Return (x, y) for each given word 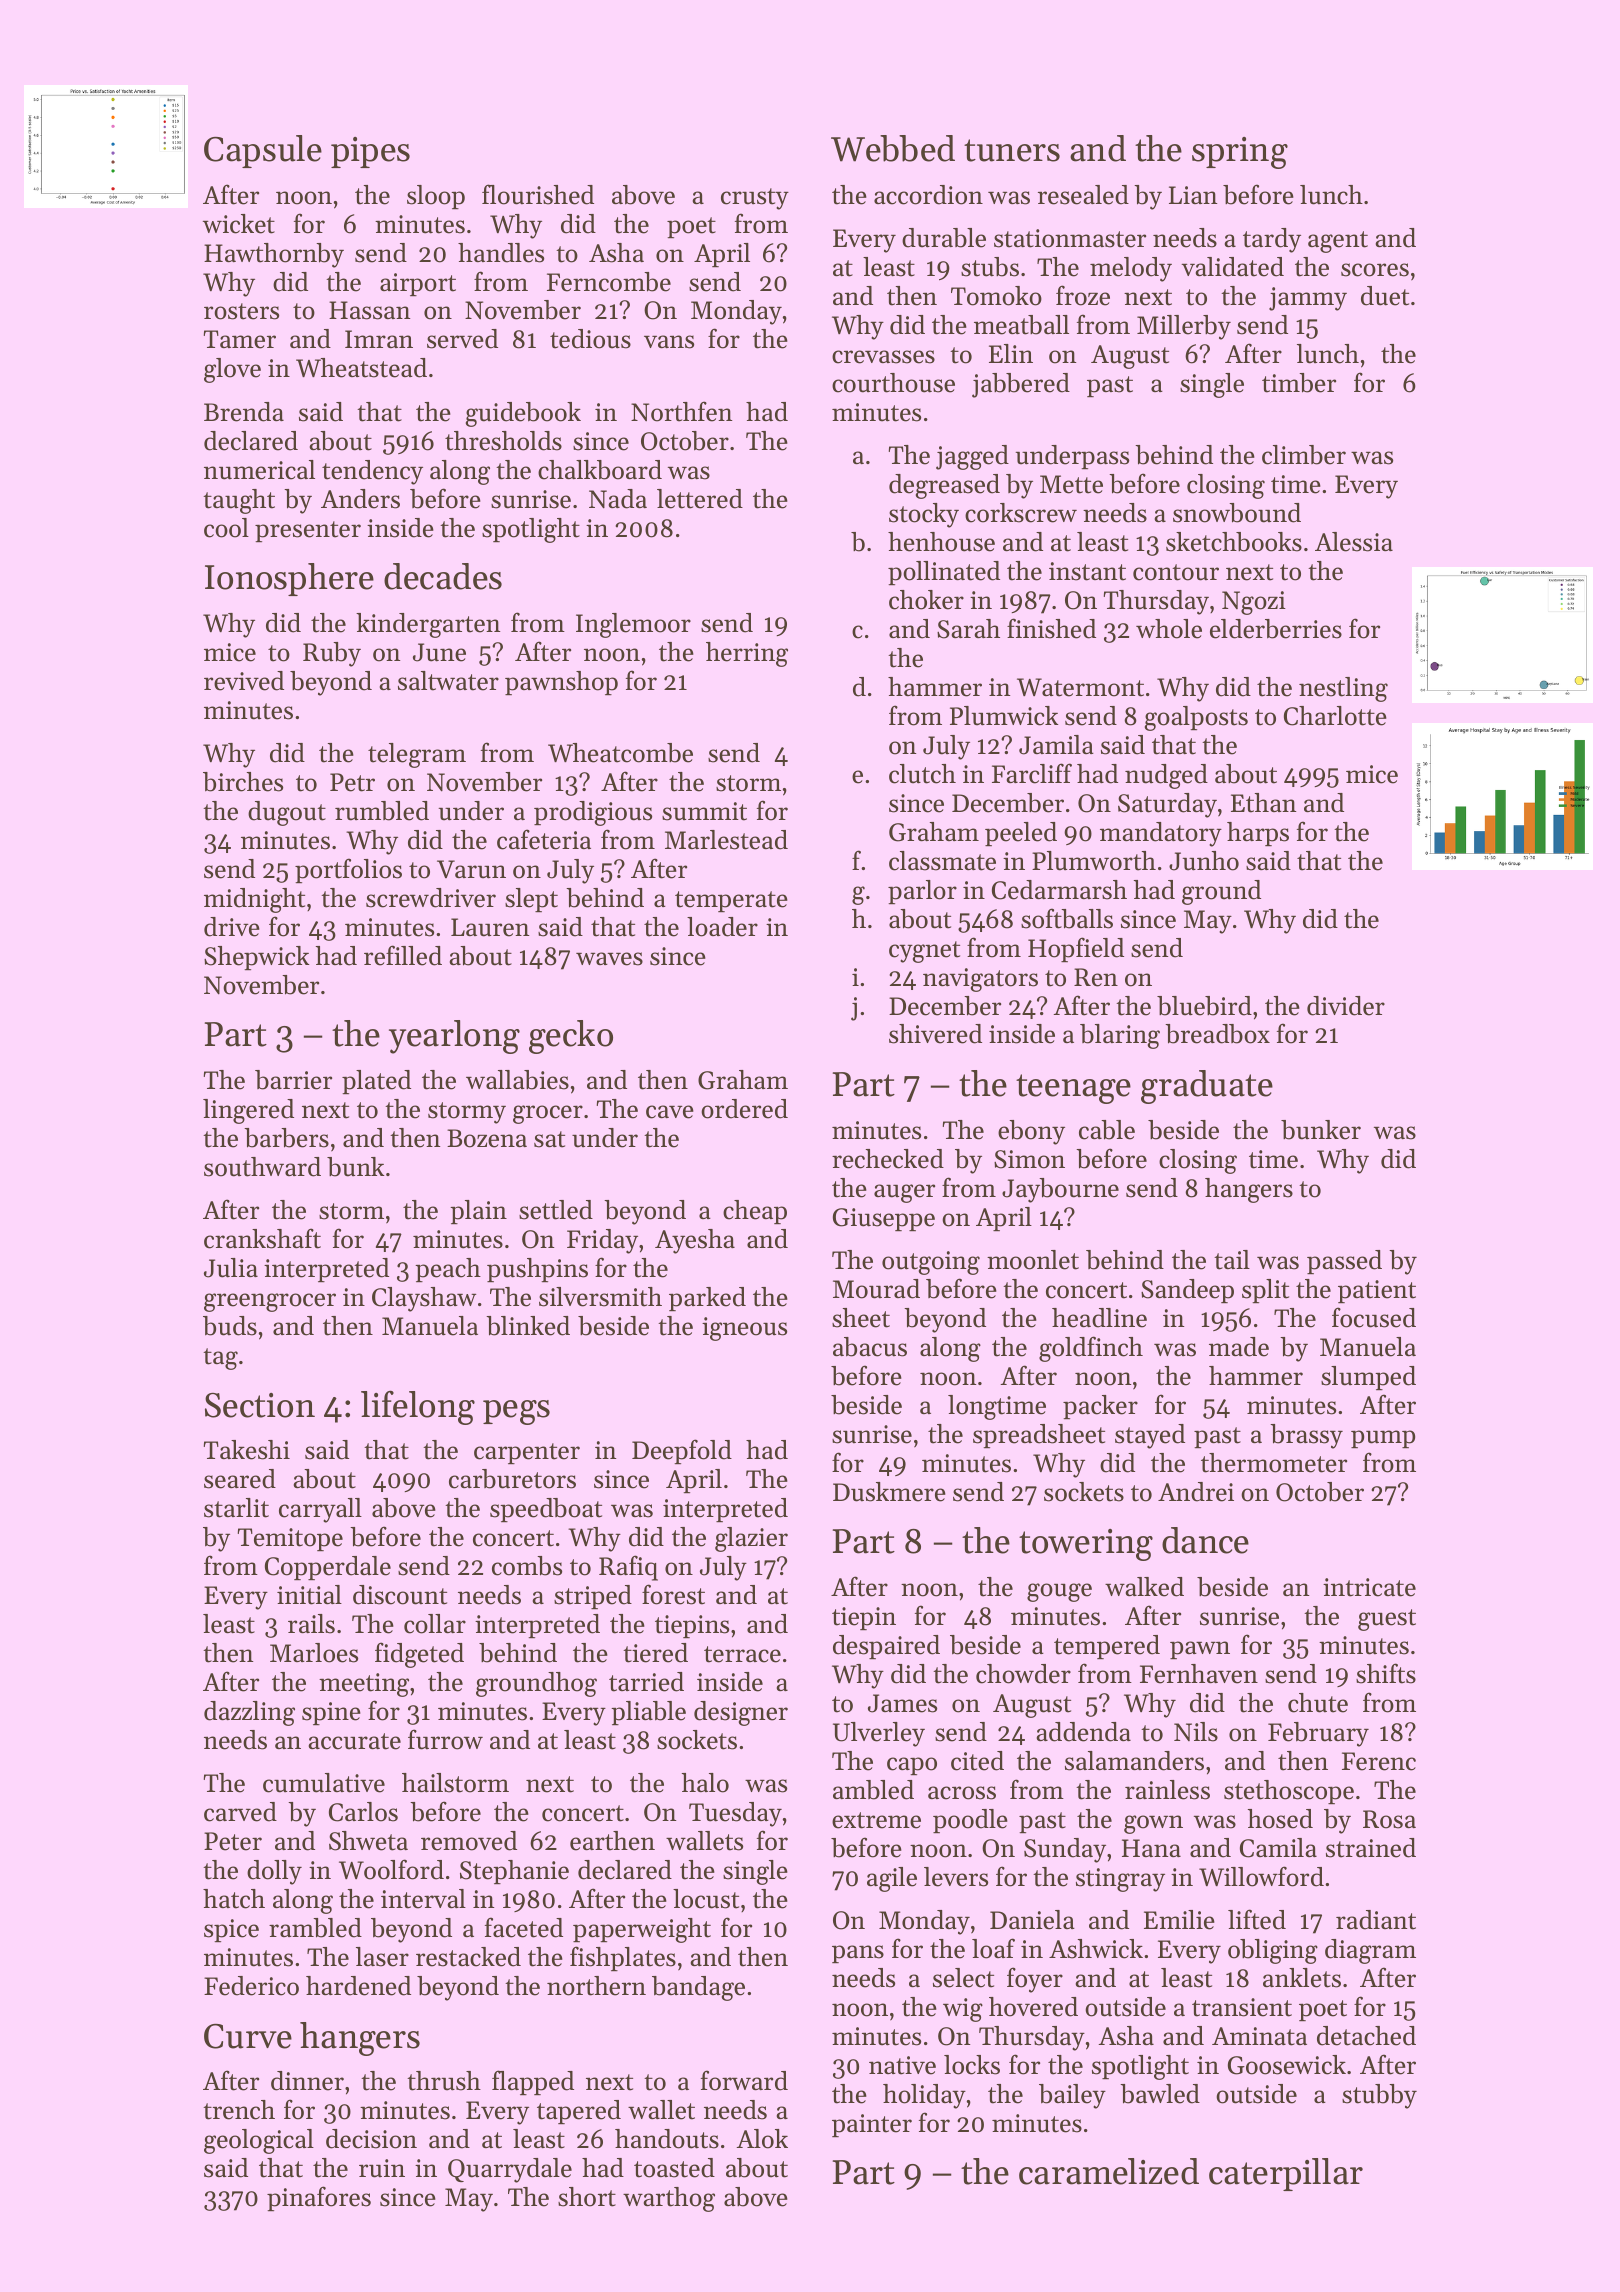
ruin (382, 2168)
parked (707, 1299)
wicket (239, 224)
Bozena (487, 1138)
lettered (700, 499)
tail (1232, 1260)
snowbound (1237, 513)
